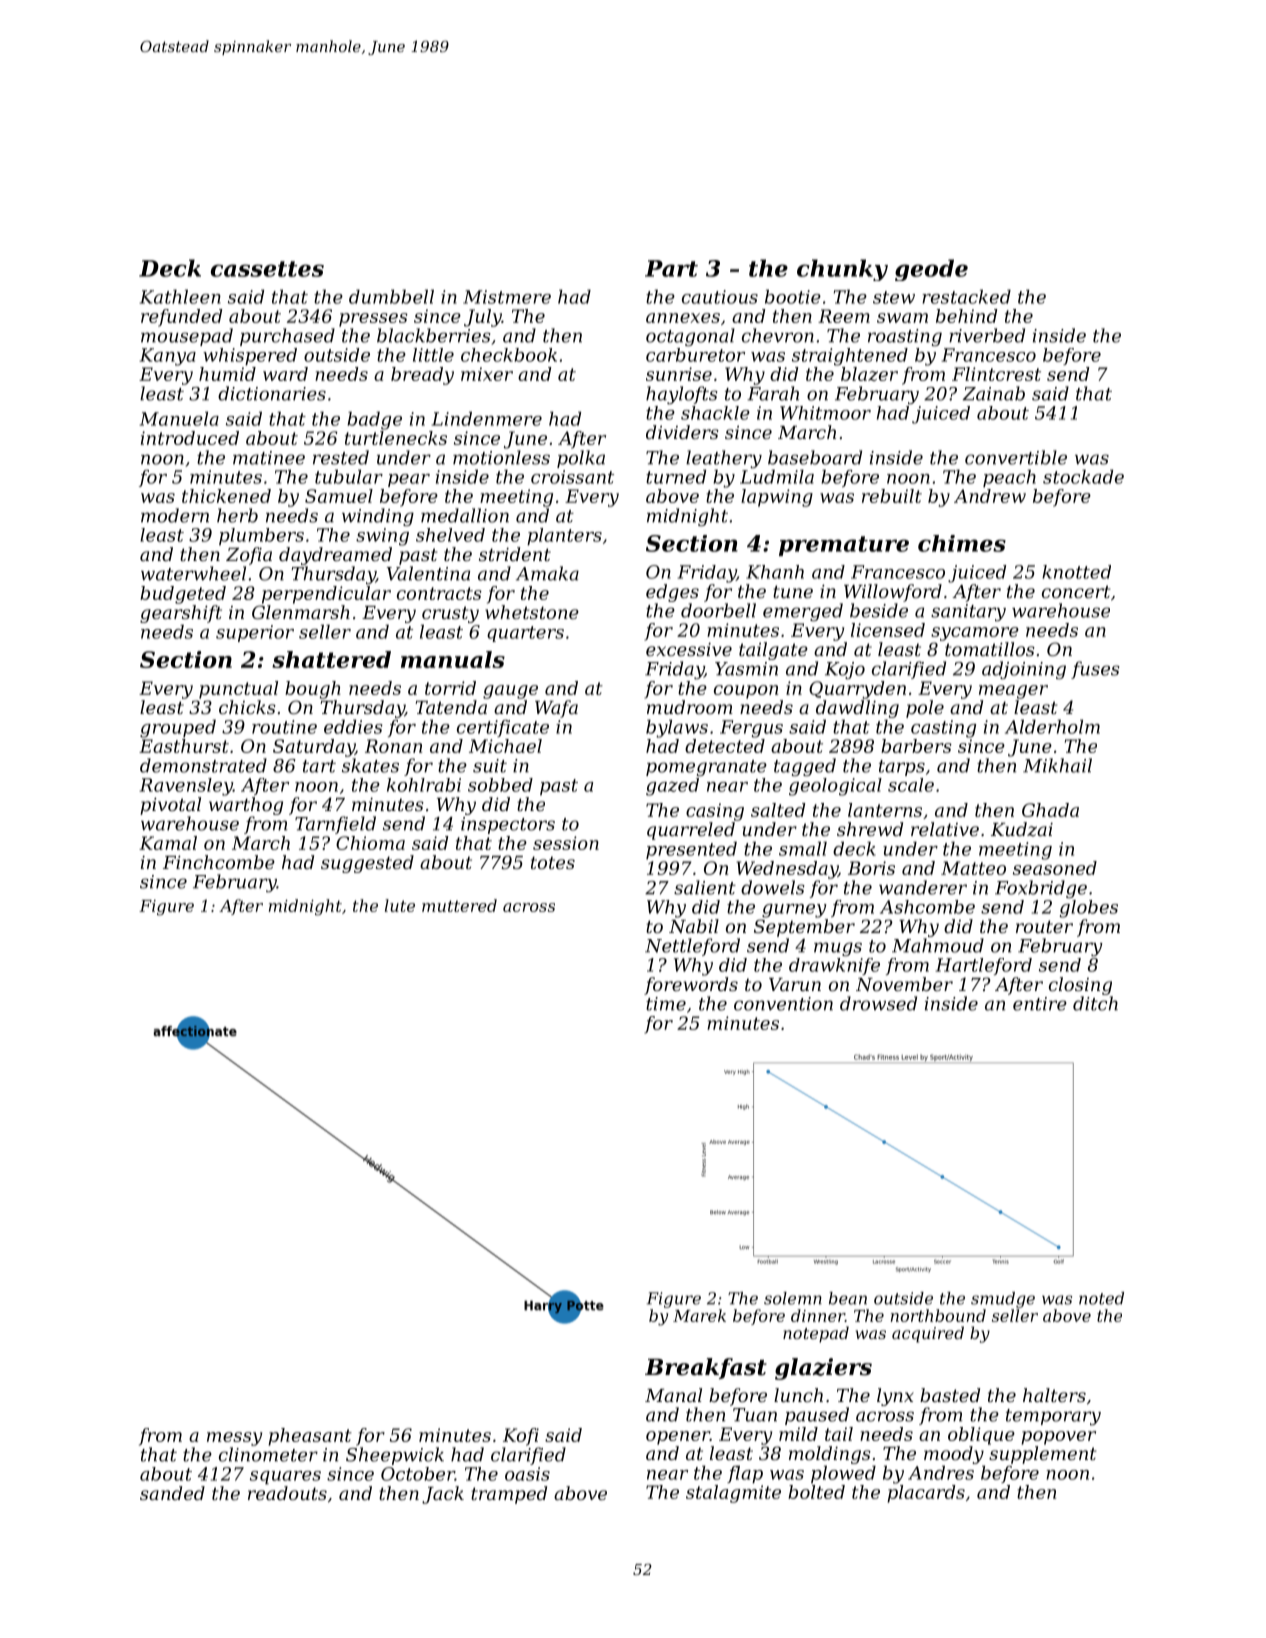 Image resolution: width=1266 pixels, height=1638 pixels. Describe the element at coordinates (459, 905) in the screenshot. I see `muttered` at that location.
